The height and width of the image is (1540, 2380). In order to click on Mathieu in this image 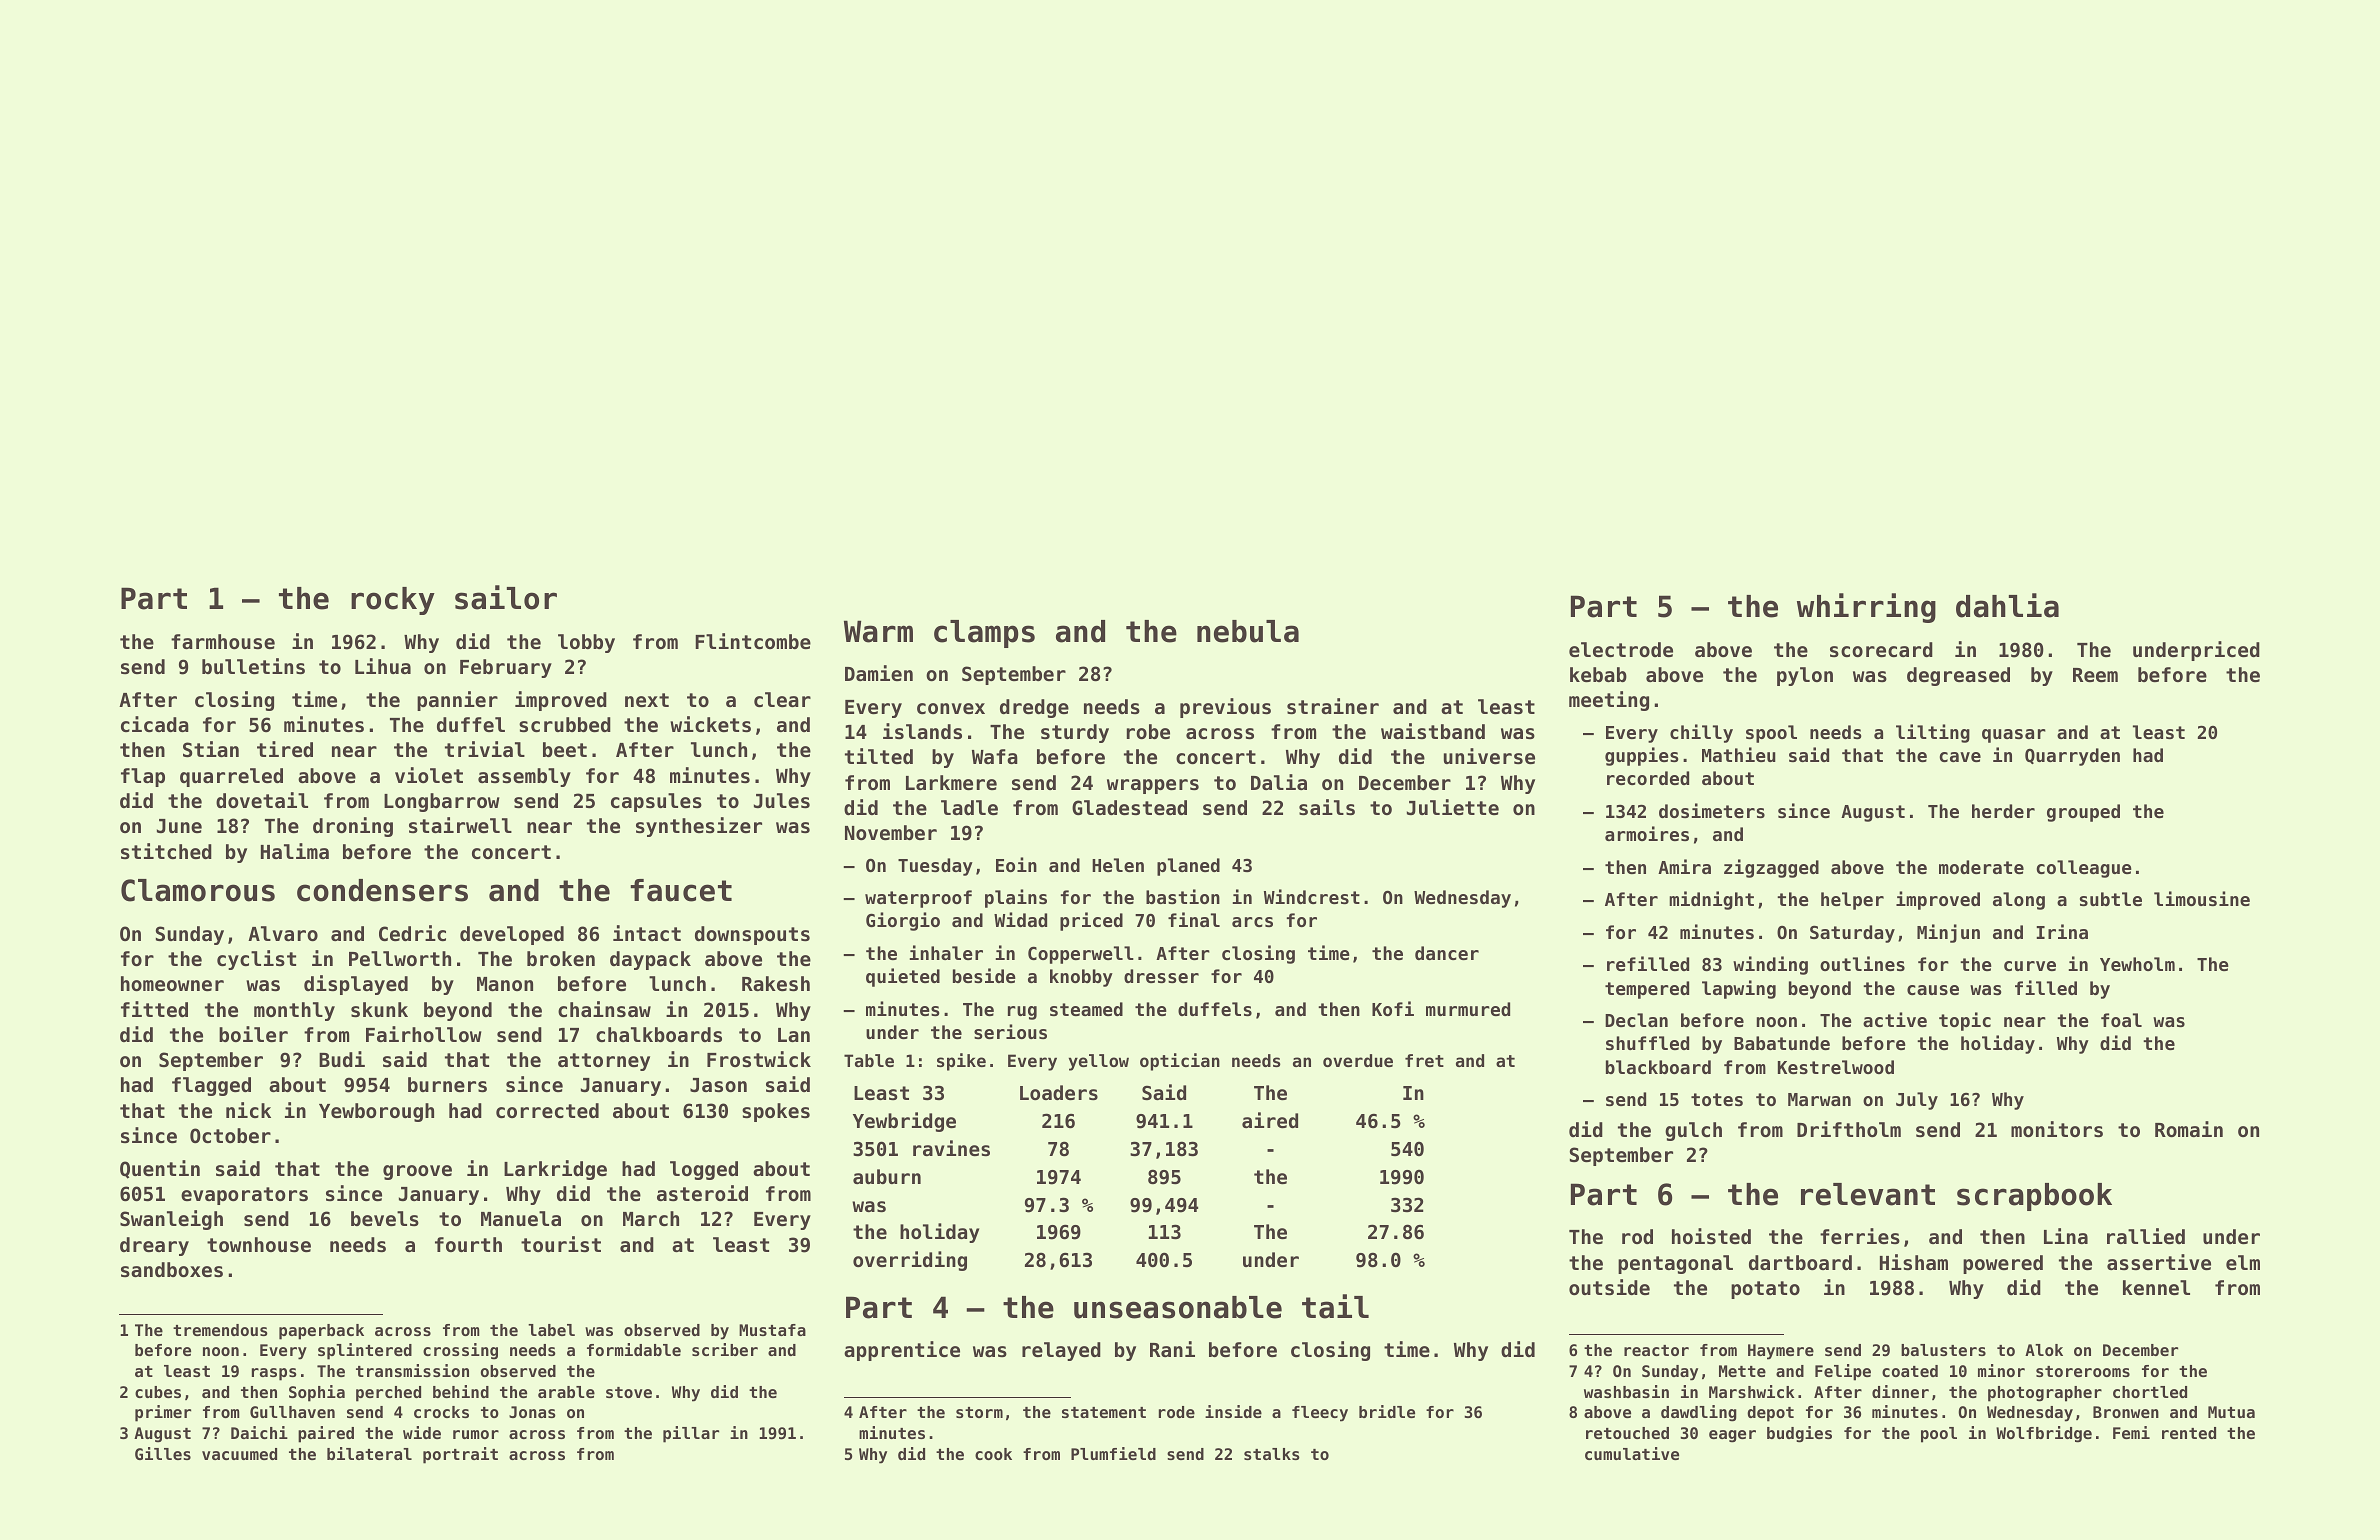, I will do `click(1739, 754)`.
